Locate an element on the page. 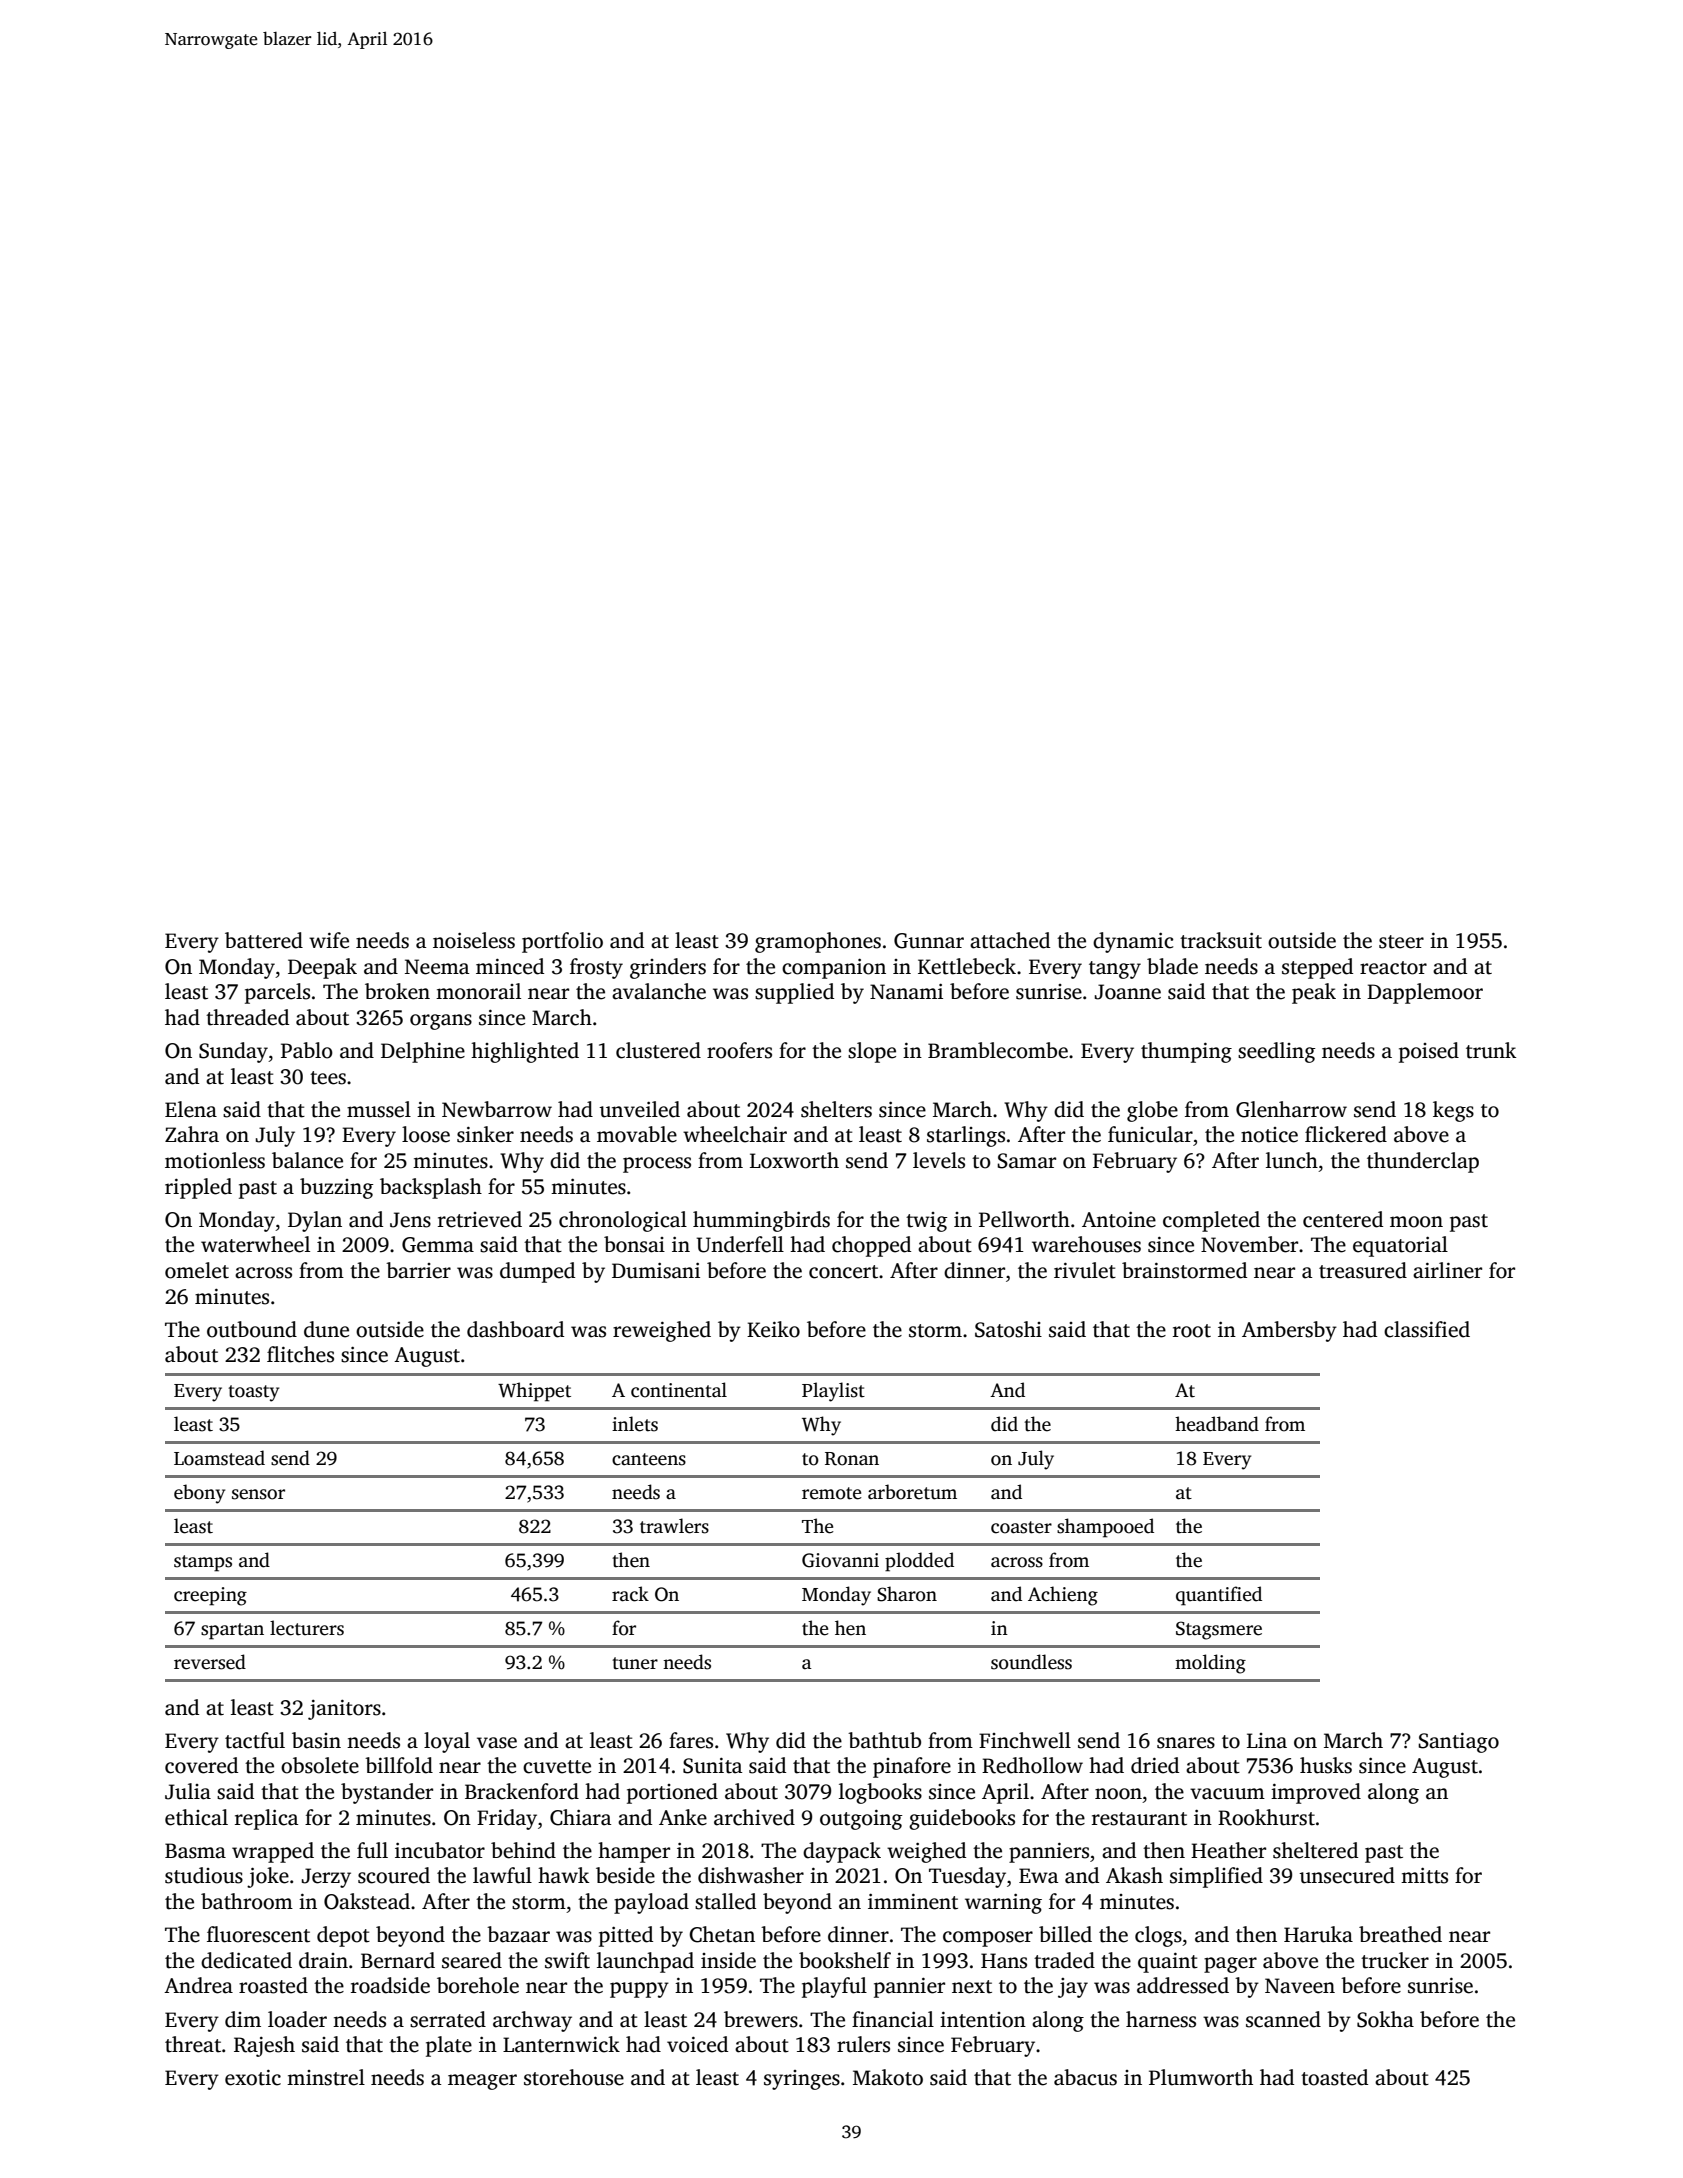  billfold is located at coordinates (399, 1765).
